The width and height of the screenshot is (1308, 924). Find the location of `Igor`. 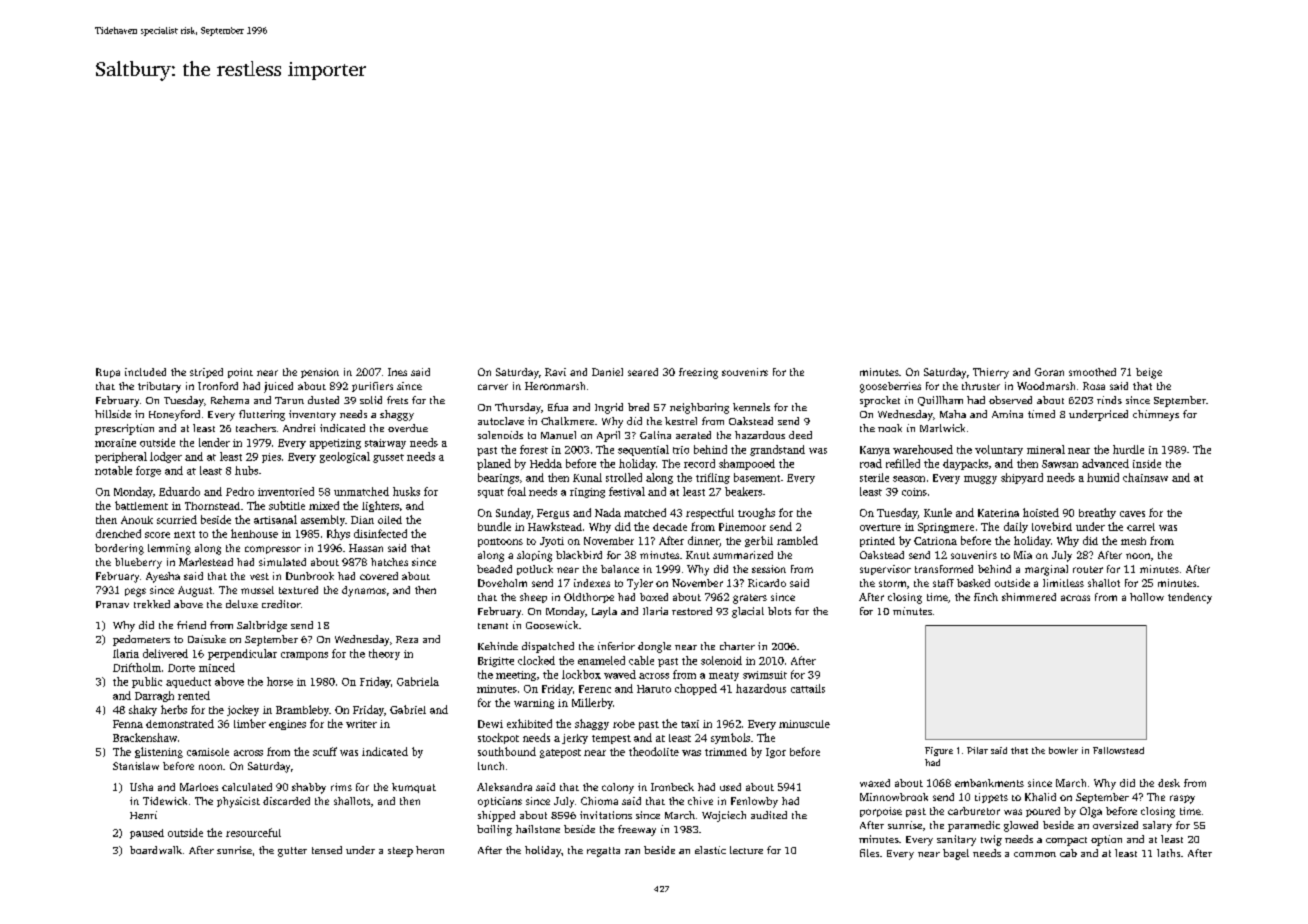

Igor is located at coordinates (776, 753).
